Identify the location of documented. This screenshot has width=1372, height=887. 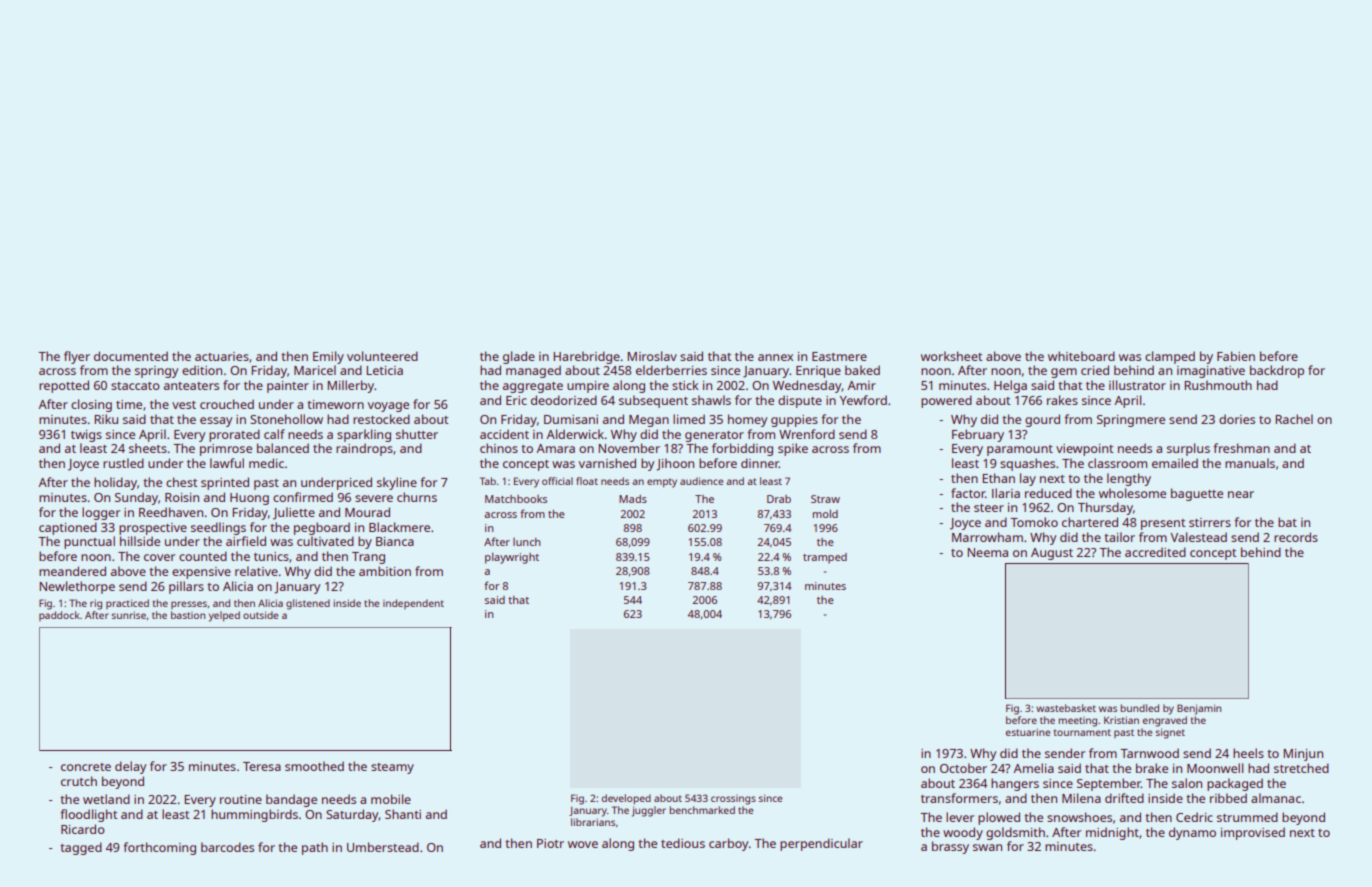
(131, 356).
